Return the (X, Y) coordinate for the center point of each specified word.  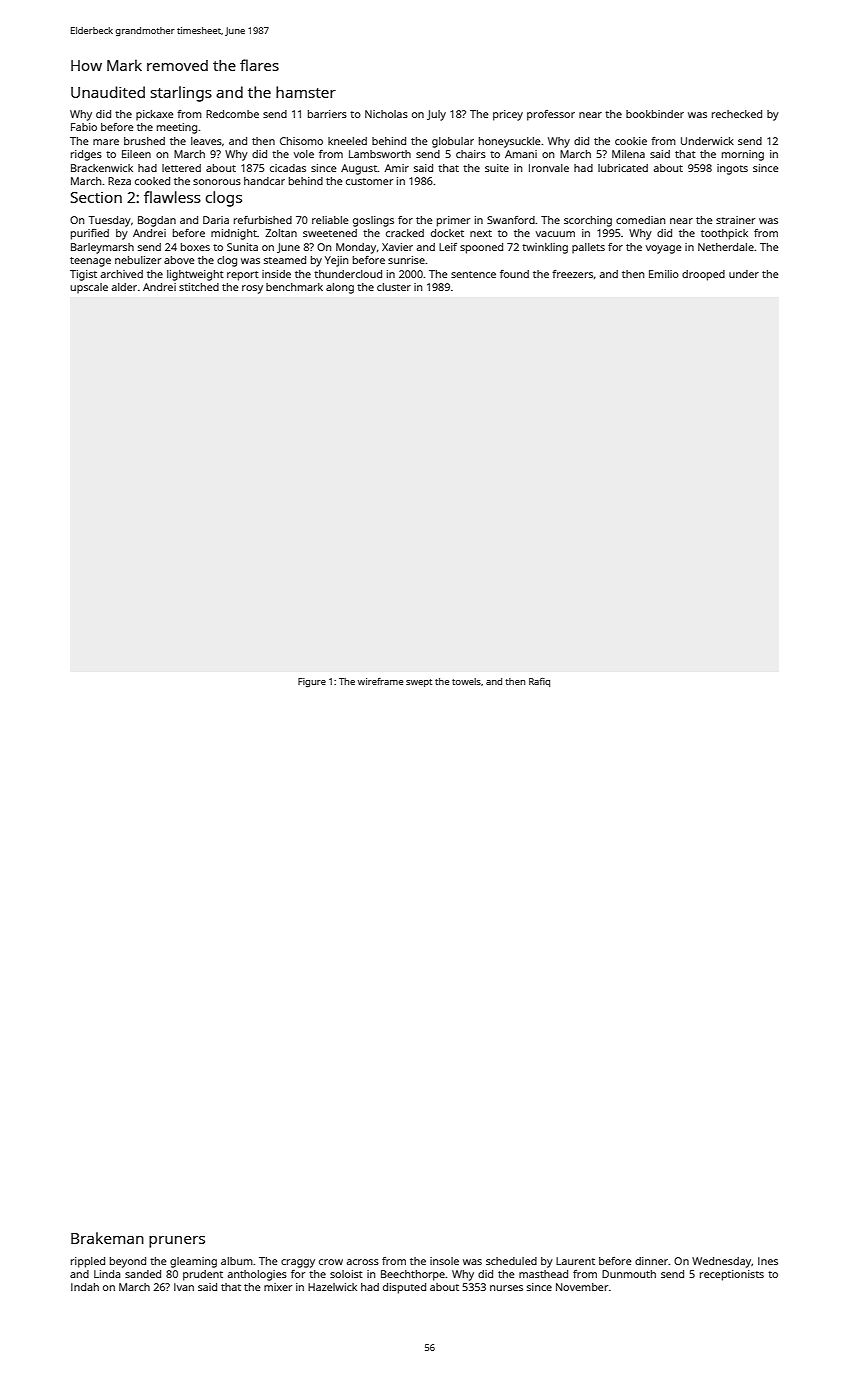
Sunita (242, 247)
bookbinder (655, 114)
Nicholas (386, 114)
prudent (203, 1275)
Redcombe (232, 114)
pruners (177, 1242)
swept (419, 683)
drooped (703, 275)
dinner (652, 1261)
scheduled (511, 1261)
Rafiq (539, 682)
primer (453, 221)
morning (743, 155)
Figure (312, 682)
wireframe (380, 681)
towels (466, 681)
